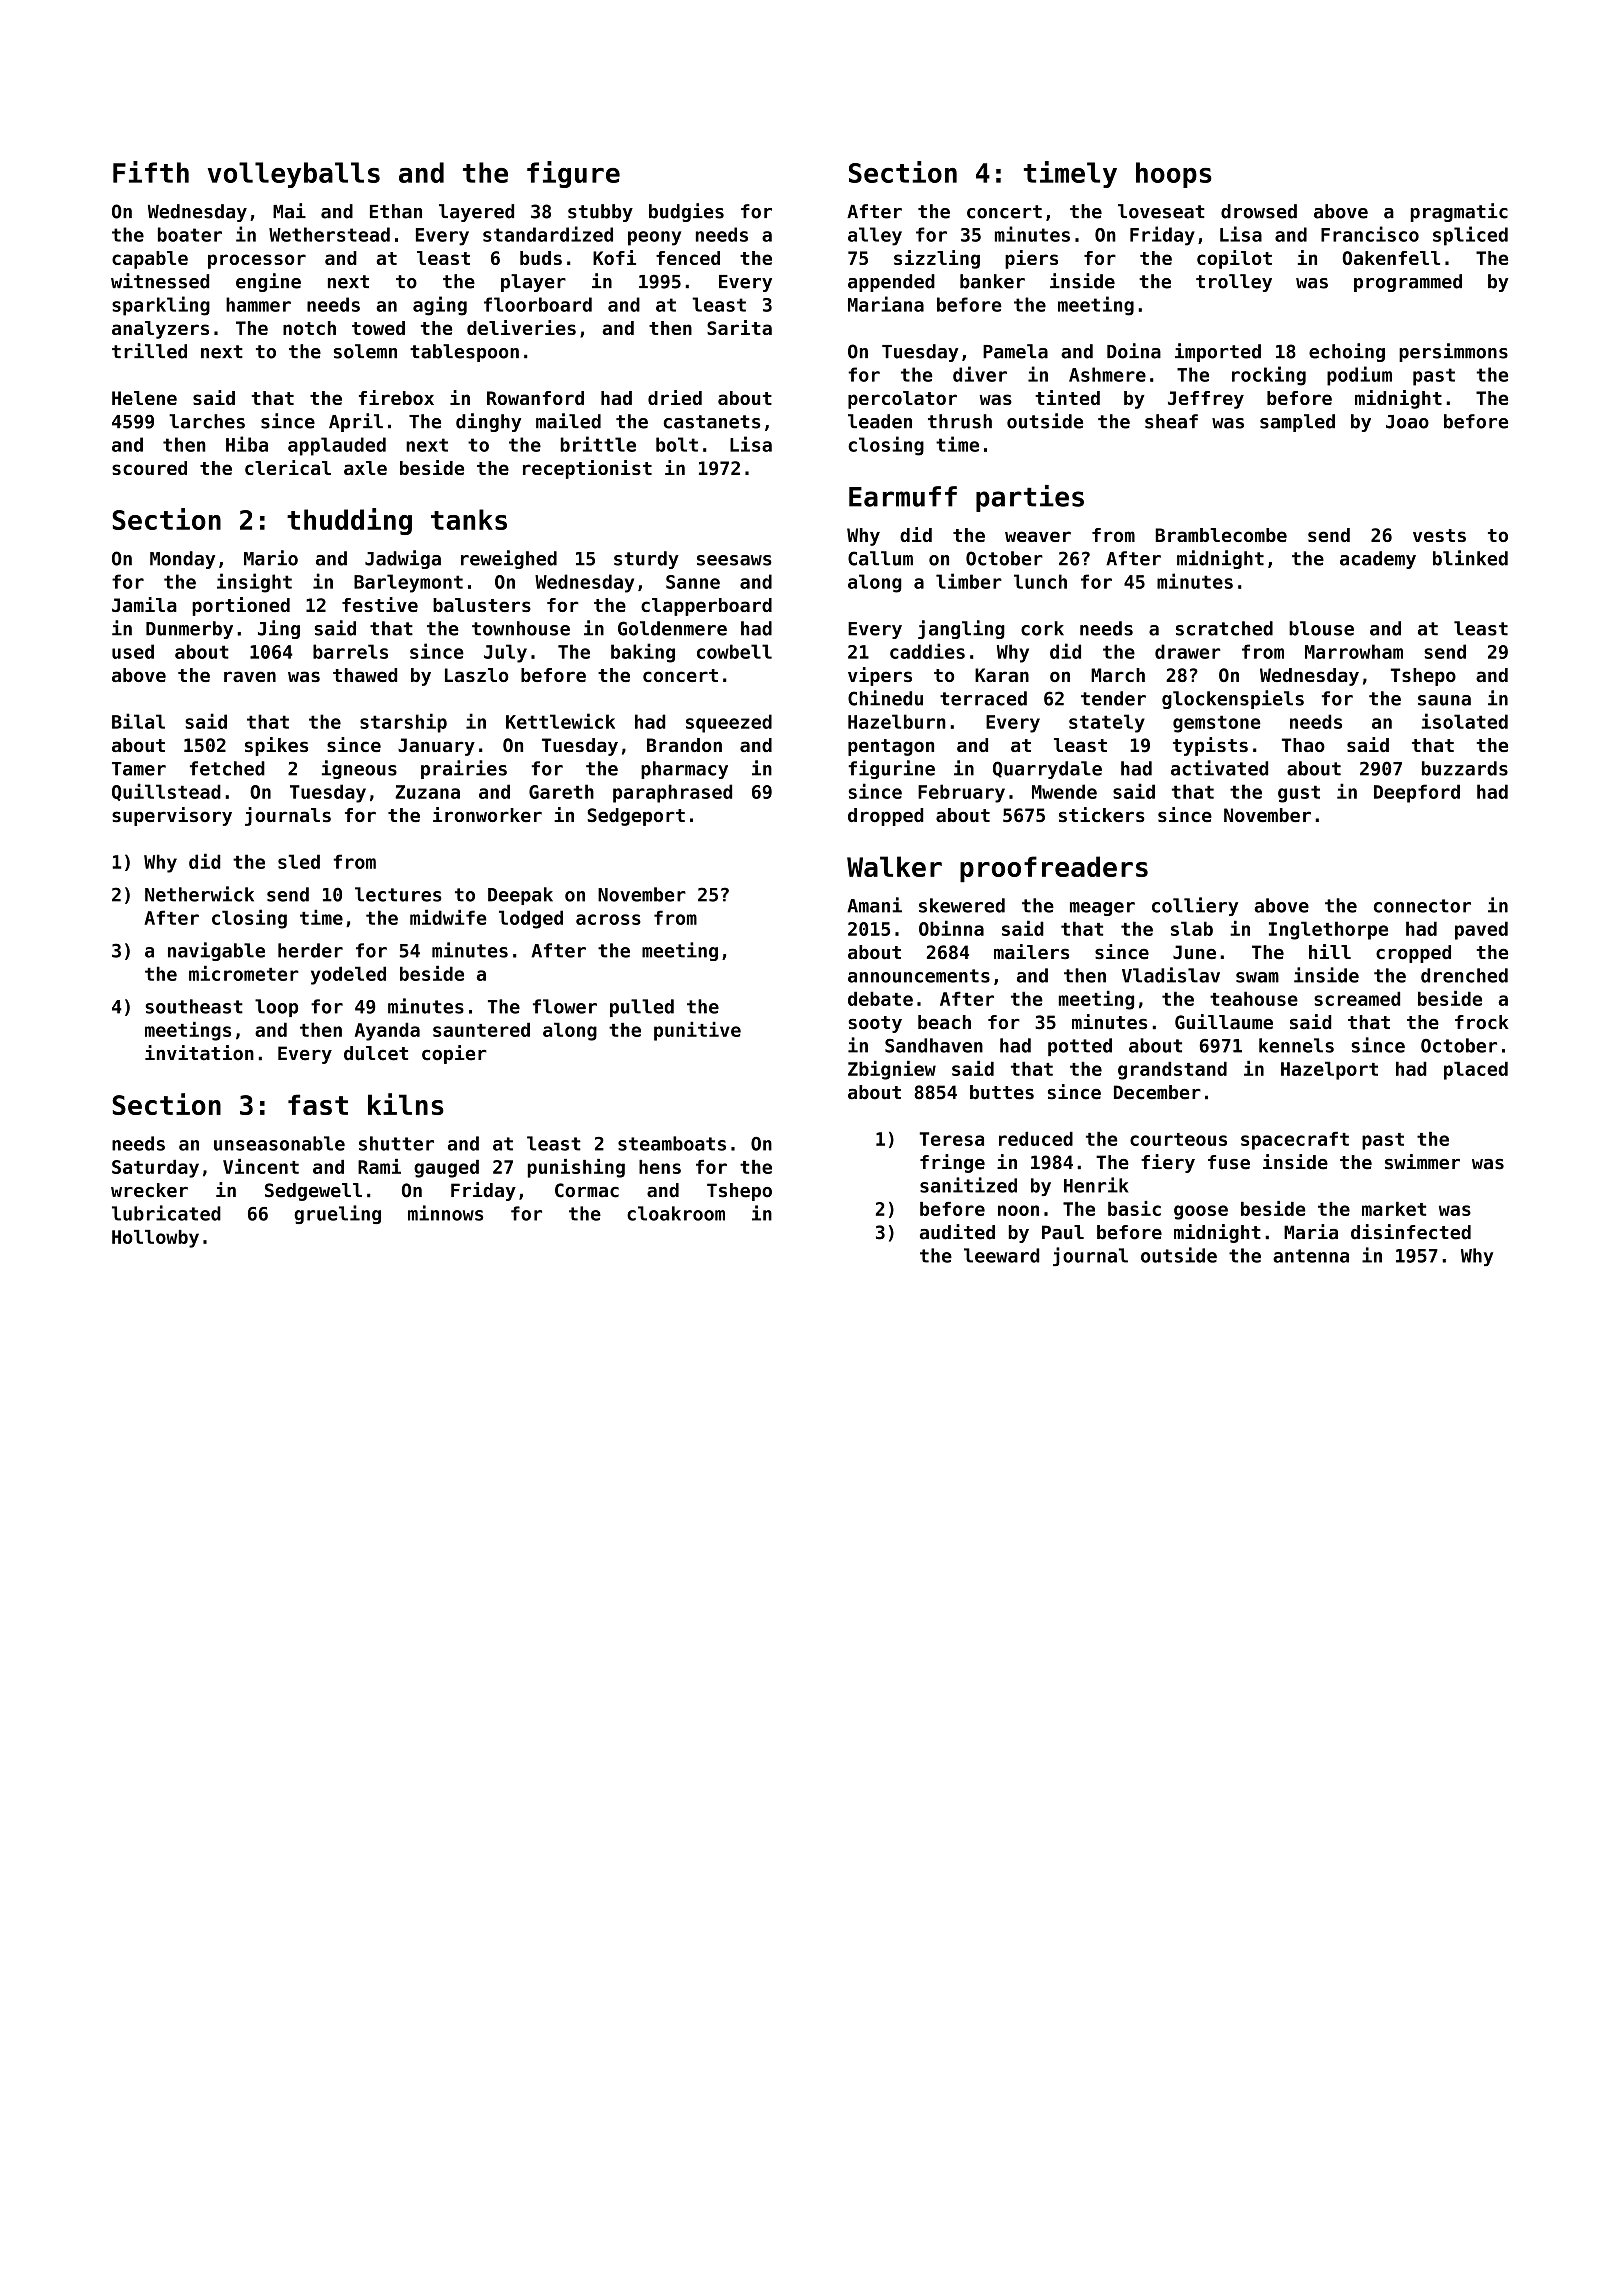 Image resolution: width=1620 pixels, height=2292 pixels. Describe the element at coordinates (1221, 535) in the document. I see `Bramblecombe` at that location.
